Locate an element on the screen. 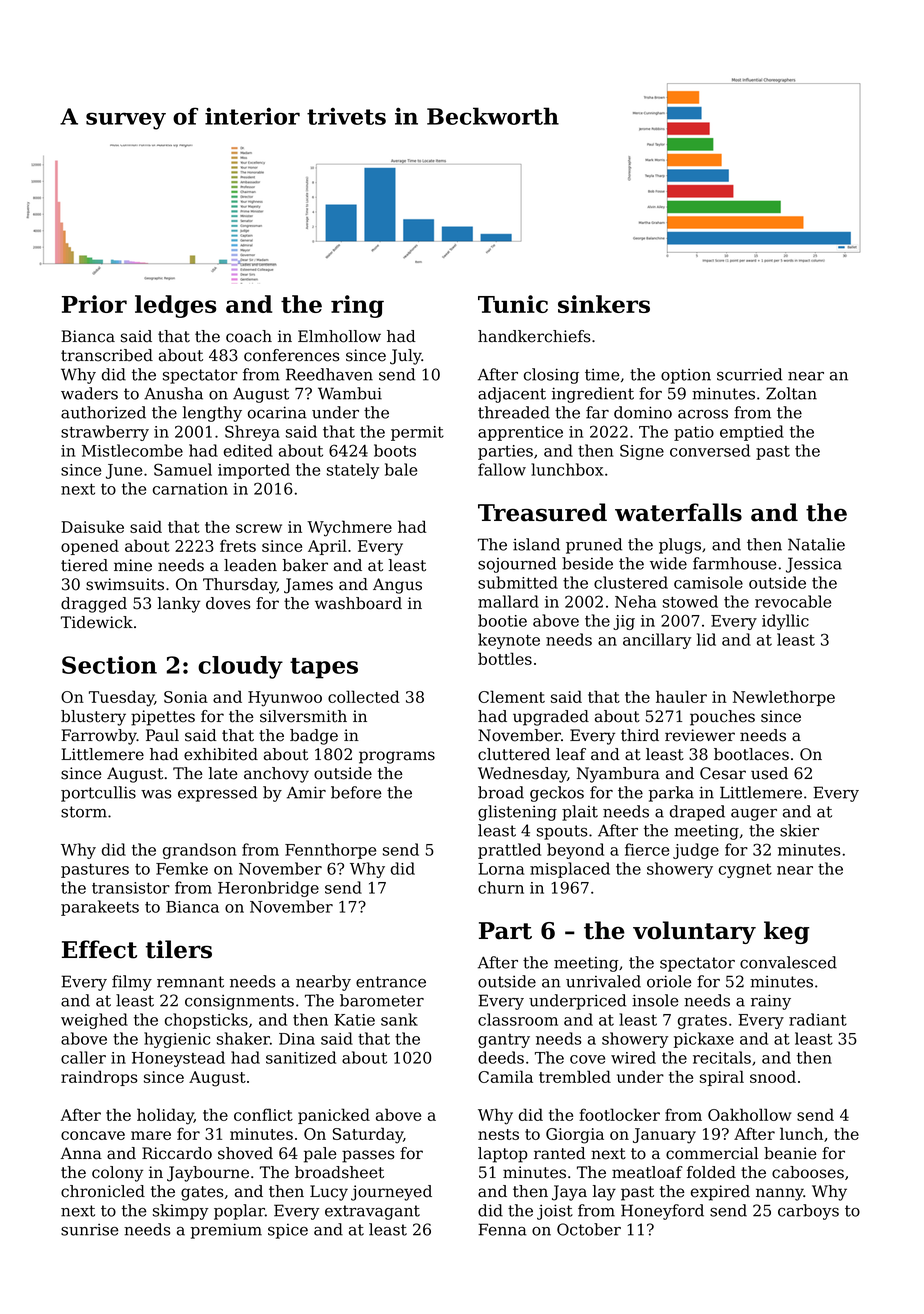 This screenshot has height=1314, width=924. skier is located at coordinates (799, 830).
